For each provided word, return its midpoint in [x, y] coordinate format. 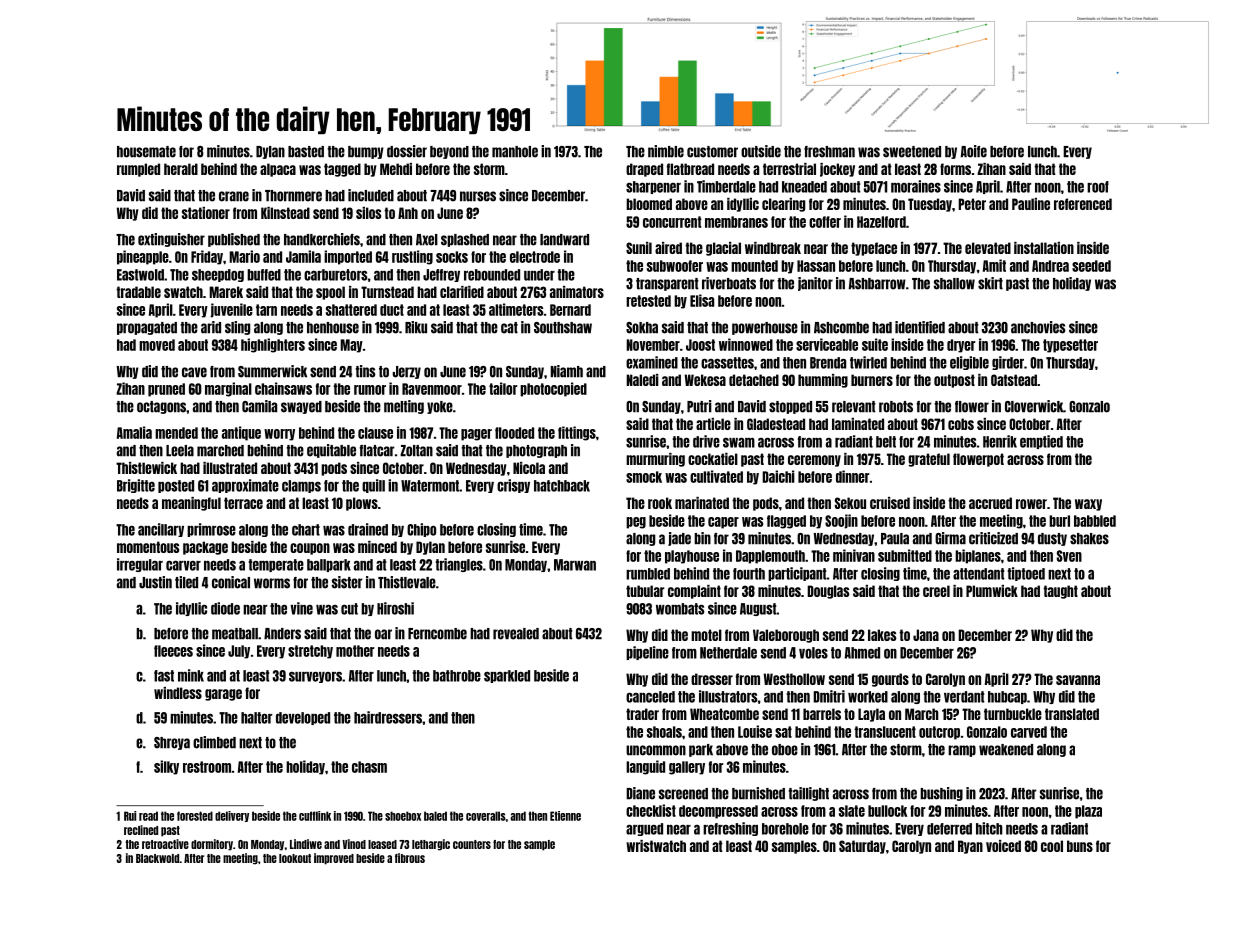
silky [166, 767]
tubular [645, 591]
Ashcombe [841, 328]
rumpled [138, 170]
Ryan [970, 847]
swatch [183, 292]
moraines [916, 186]
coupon [310, 549]
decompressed [718, 812]
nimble [666, 151]
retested [648, 301]
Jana [926, 635]
